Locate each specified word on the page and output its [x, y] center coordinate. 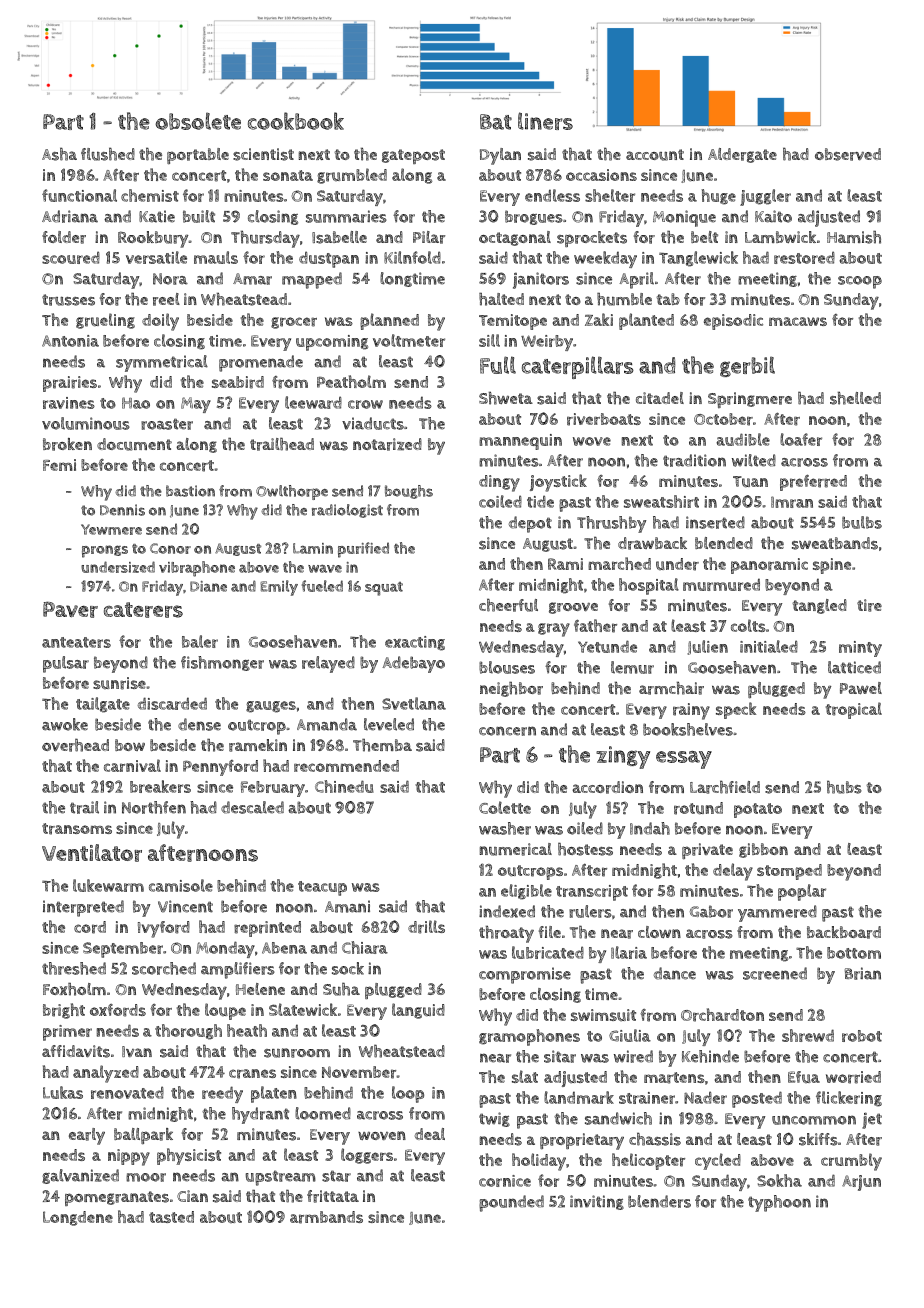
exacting [415, 643]
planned [389, 321]
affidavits [76, 1051]
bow [130, 745]
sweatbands [835, 543]
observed [848, 154]
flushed [108, 154]
